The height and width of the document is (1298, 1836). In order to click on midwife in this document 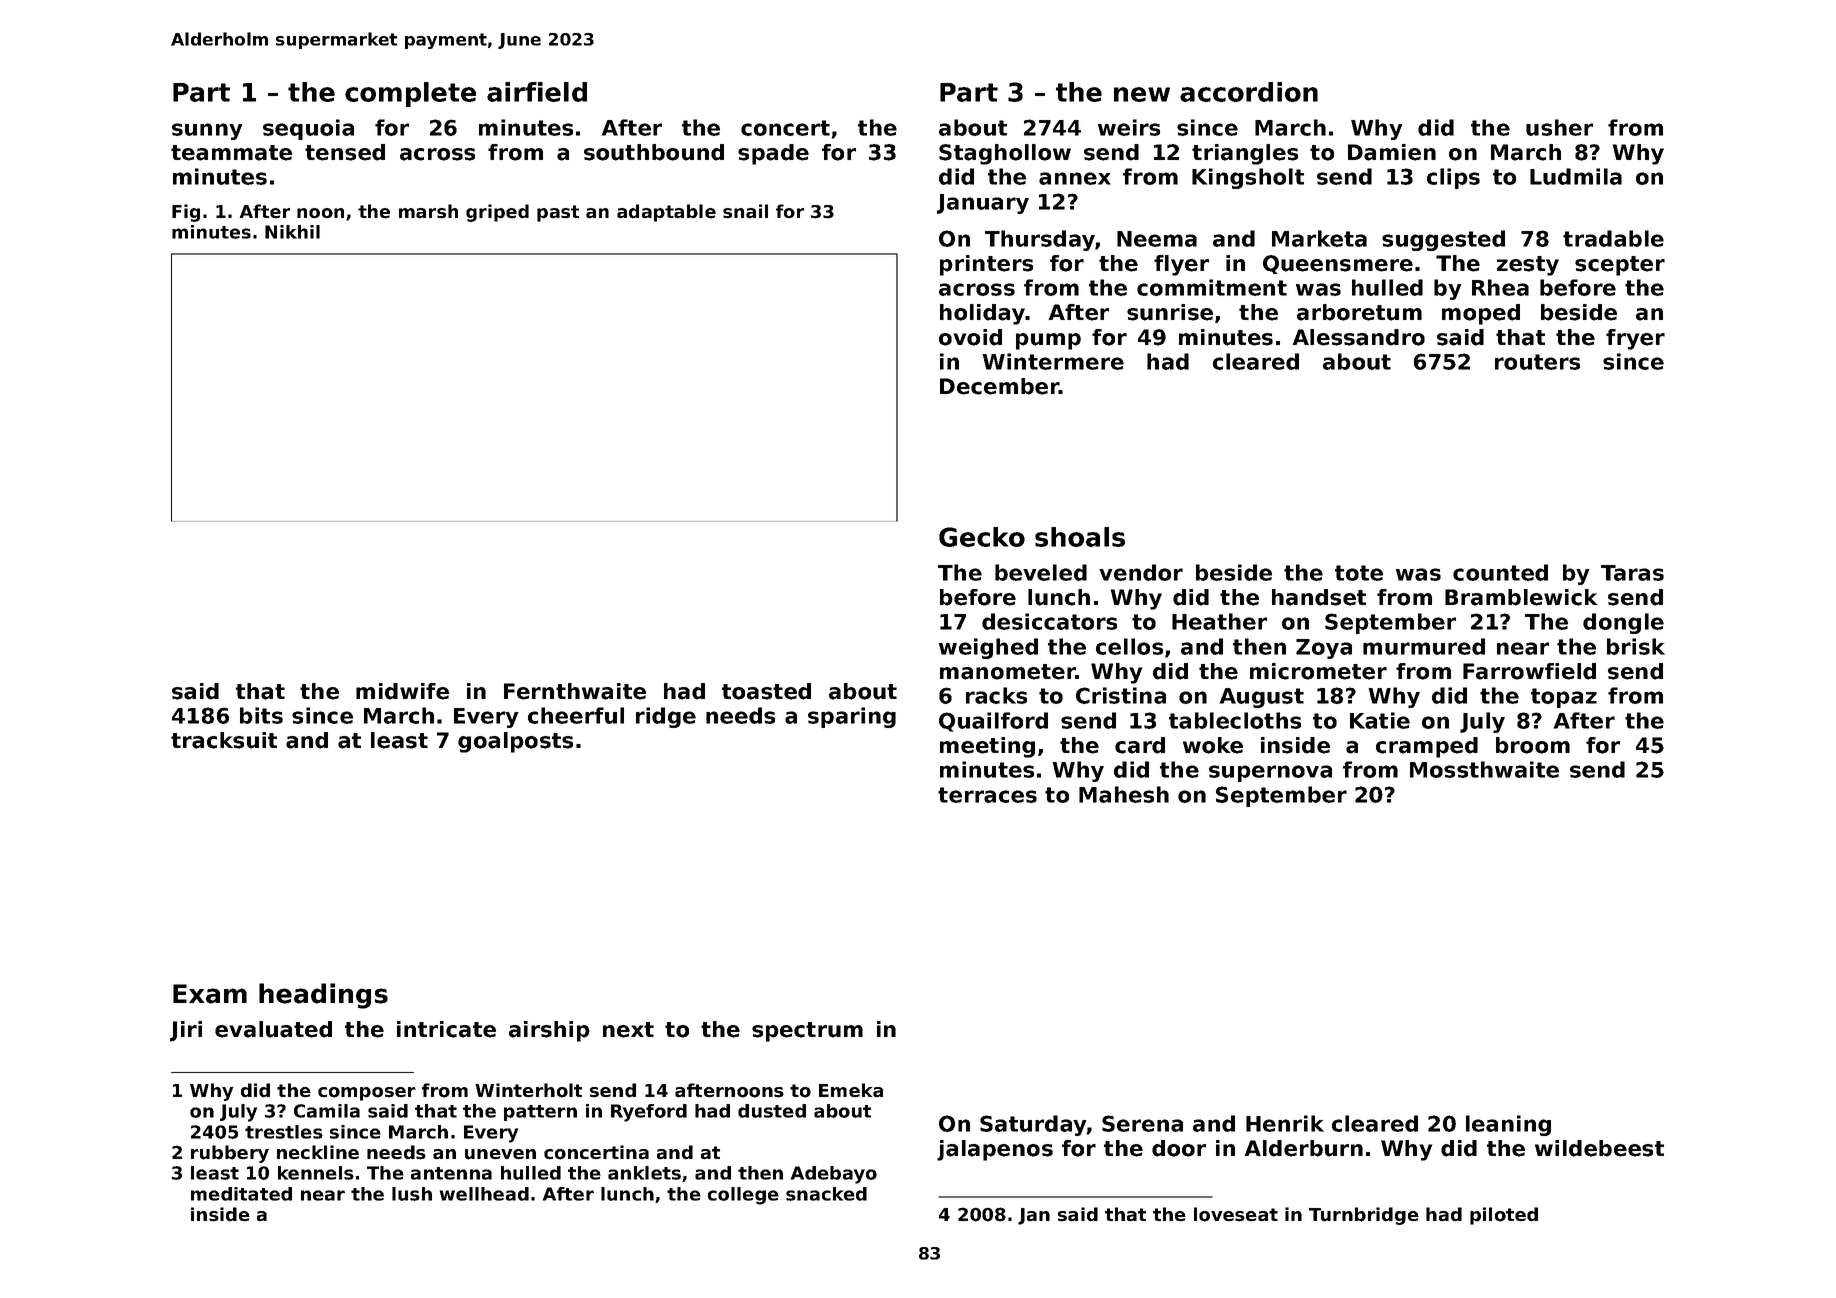, I will do `click(402, 691)`.
